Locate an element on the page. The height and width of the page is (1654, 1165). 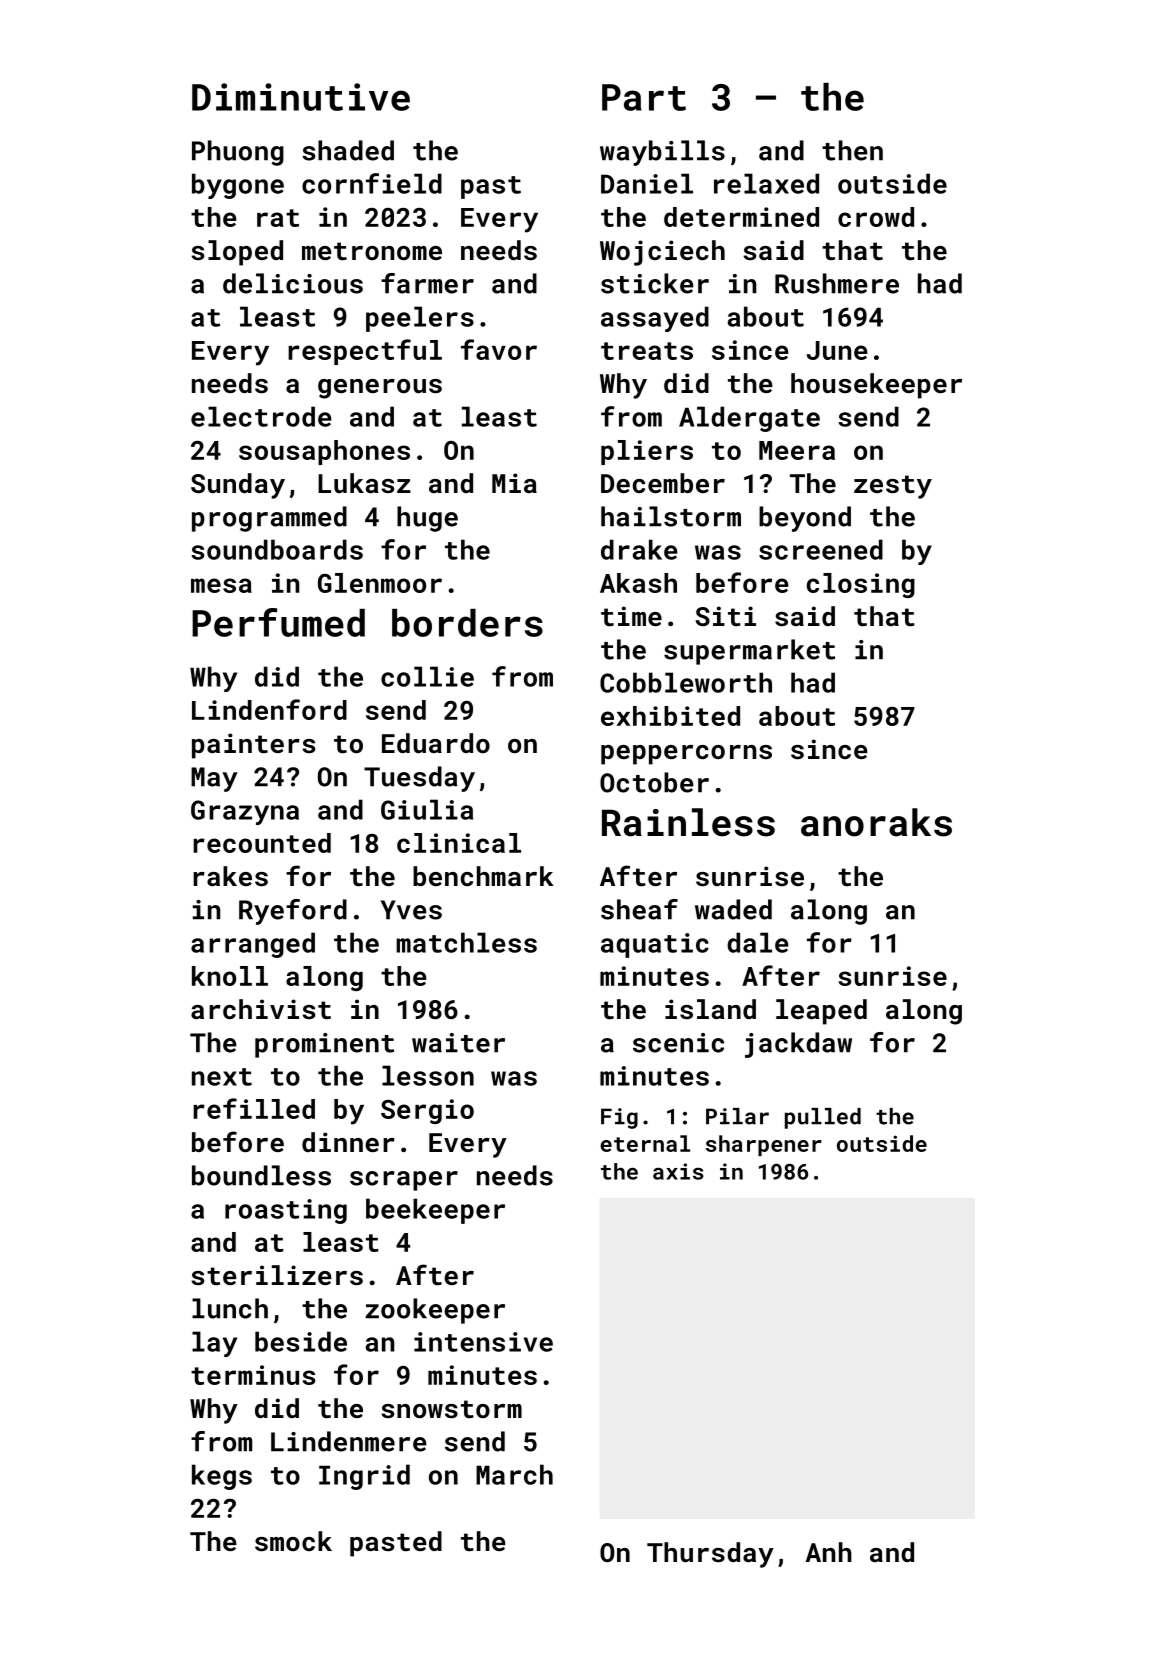
March is located at coordinates (514, 1474).
